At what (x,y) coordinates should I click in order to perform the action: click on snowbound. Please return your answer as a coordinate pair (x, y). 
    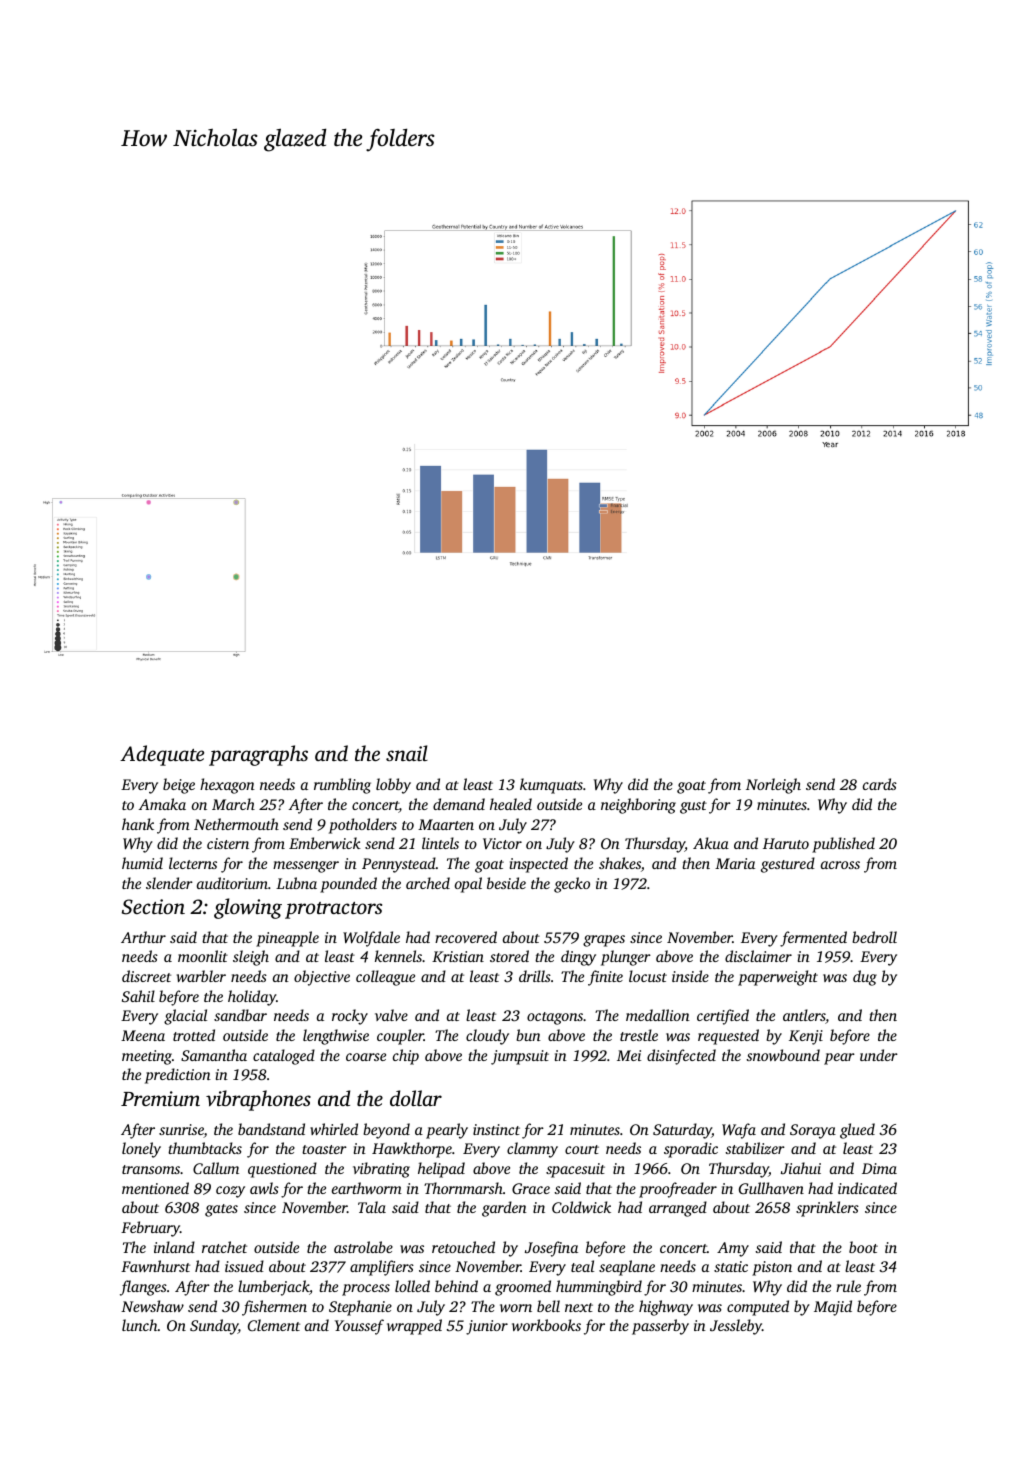
    Looking at the image, I should click on (783, 1055).
